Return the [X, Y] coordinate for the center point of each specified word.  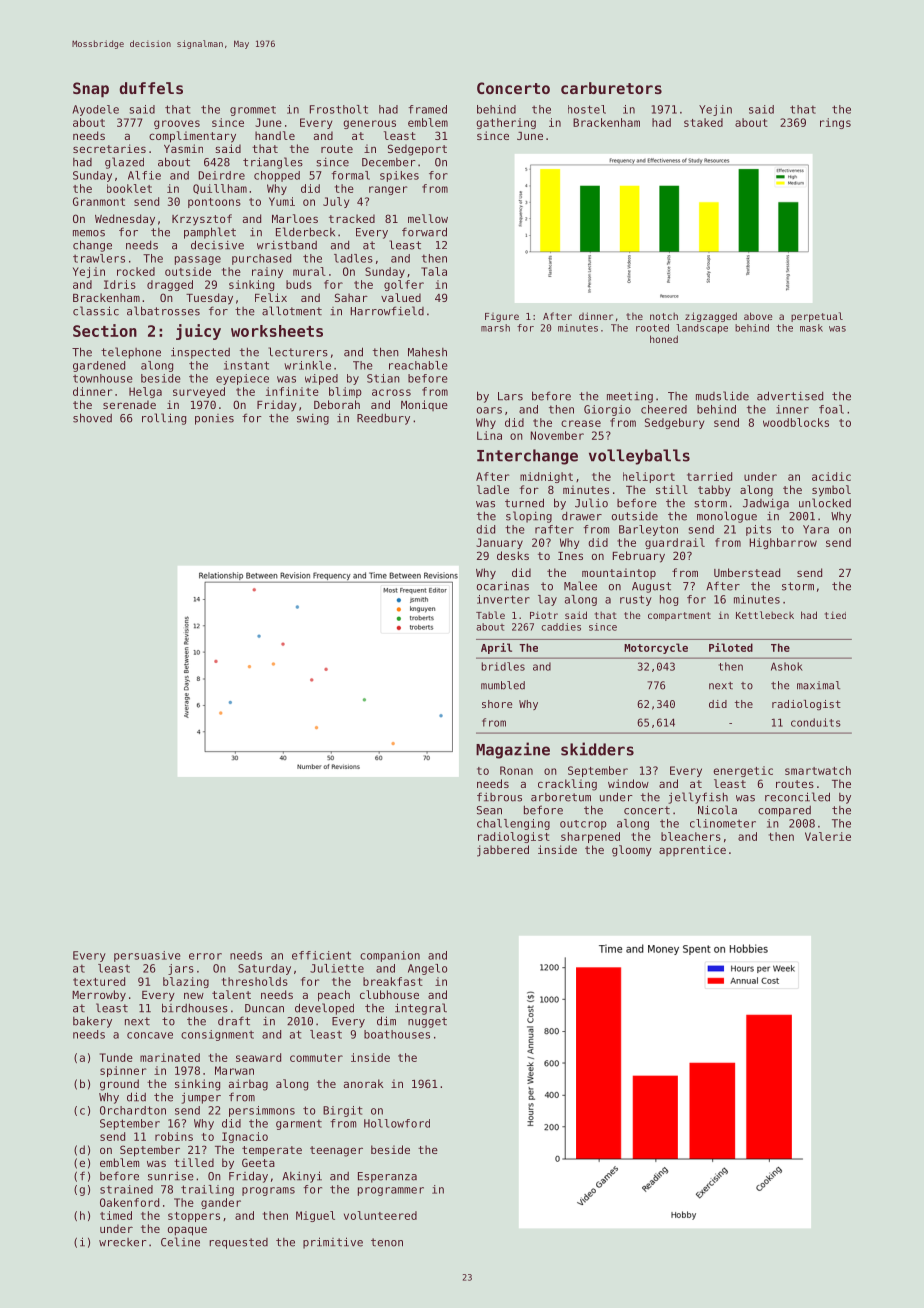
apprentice [692, 850]
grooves [177, 124]
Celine [180, 1242]
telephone [131, 353]
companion [390, 956]
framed [427, 109]
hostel [587, 109]
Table [490, 615]
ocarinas [503, 586]
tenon [387, 1242]
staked [703, 122]
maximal [818, 685]
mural [309, 271]
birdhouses [195, 1008]
